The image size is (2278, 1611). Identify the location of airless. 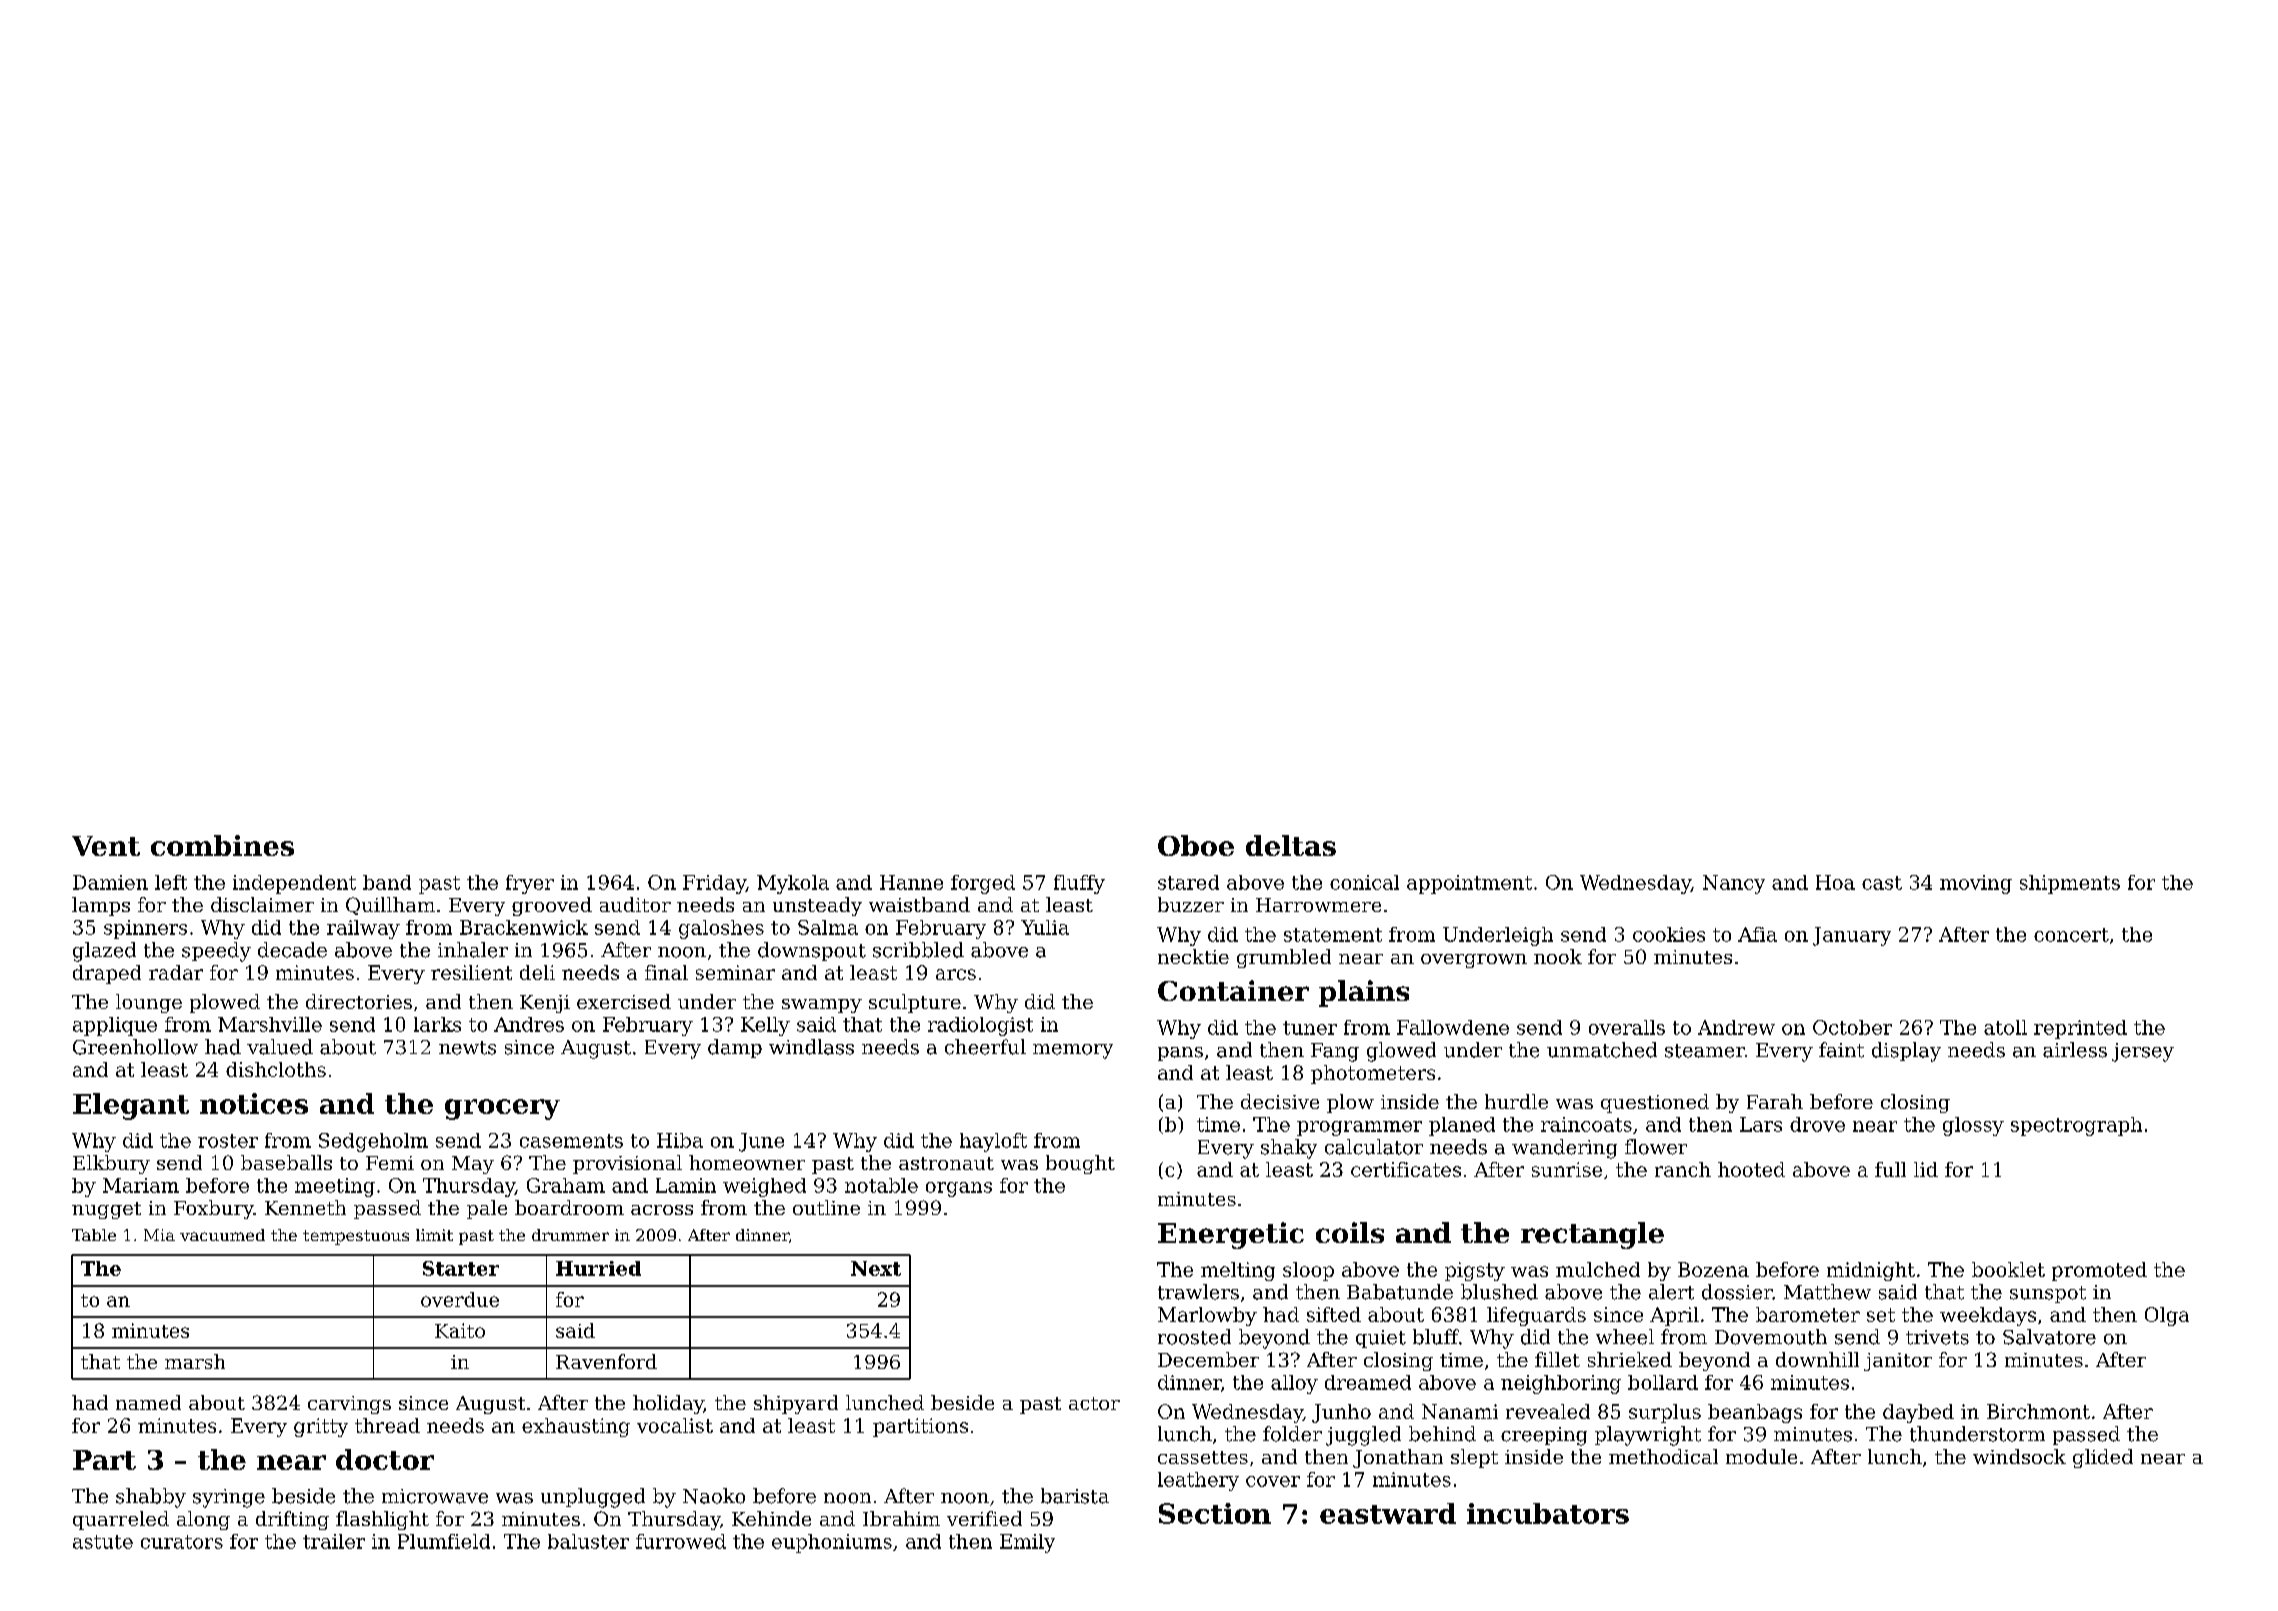
(2075, 1050).
